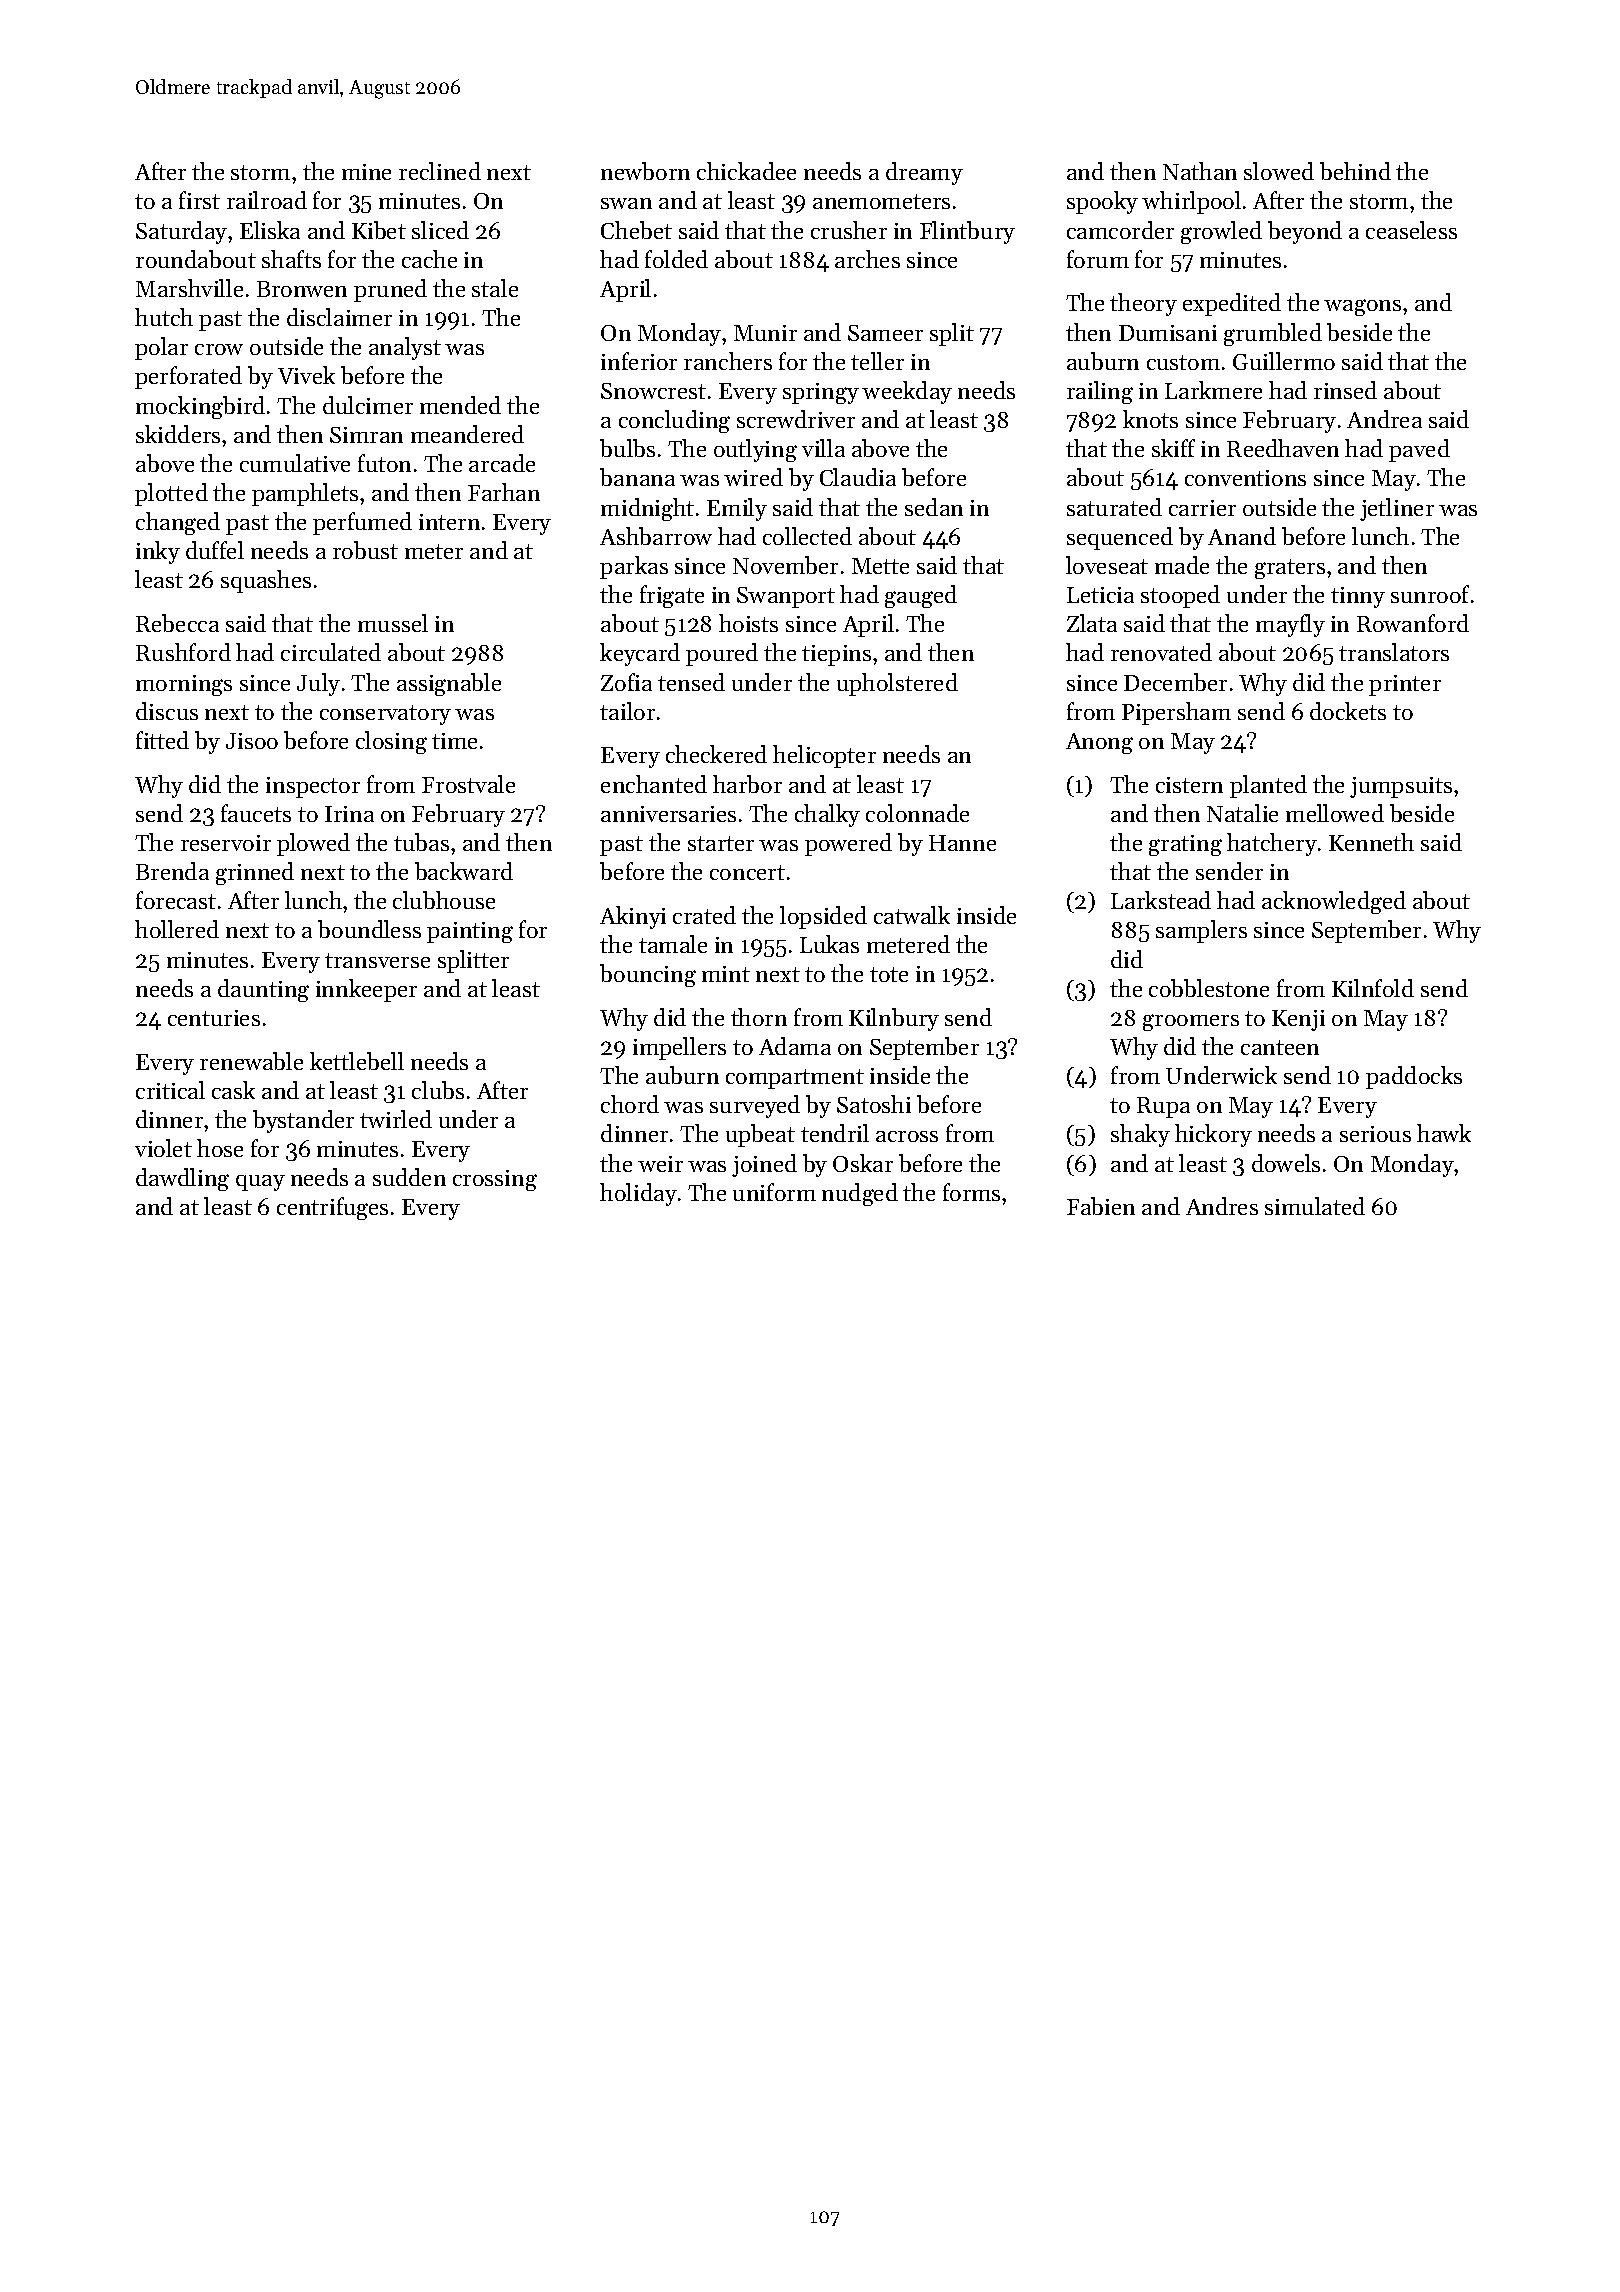 The image size is (1620, 2292). I want to click on catwalk, so click(912, 915).
